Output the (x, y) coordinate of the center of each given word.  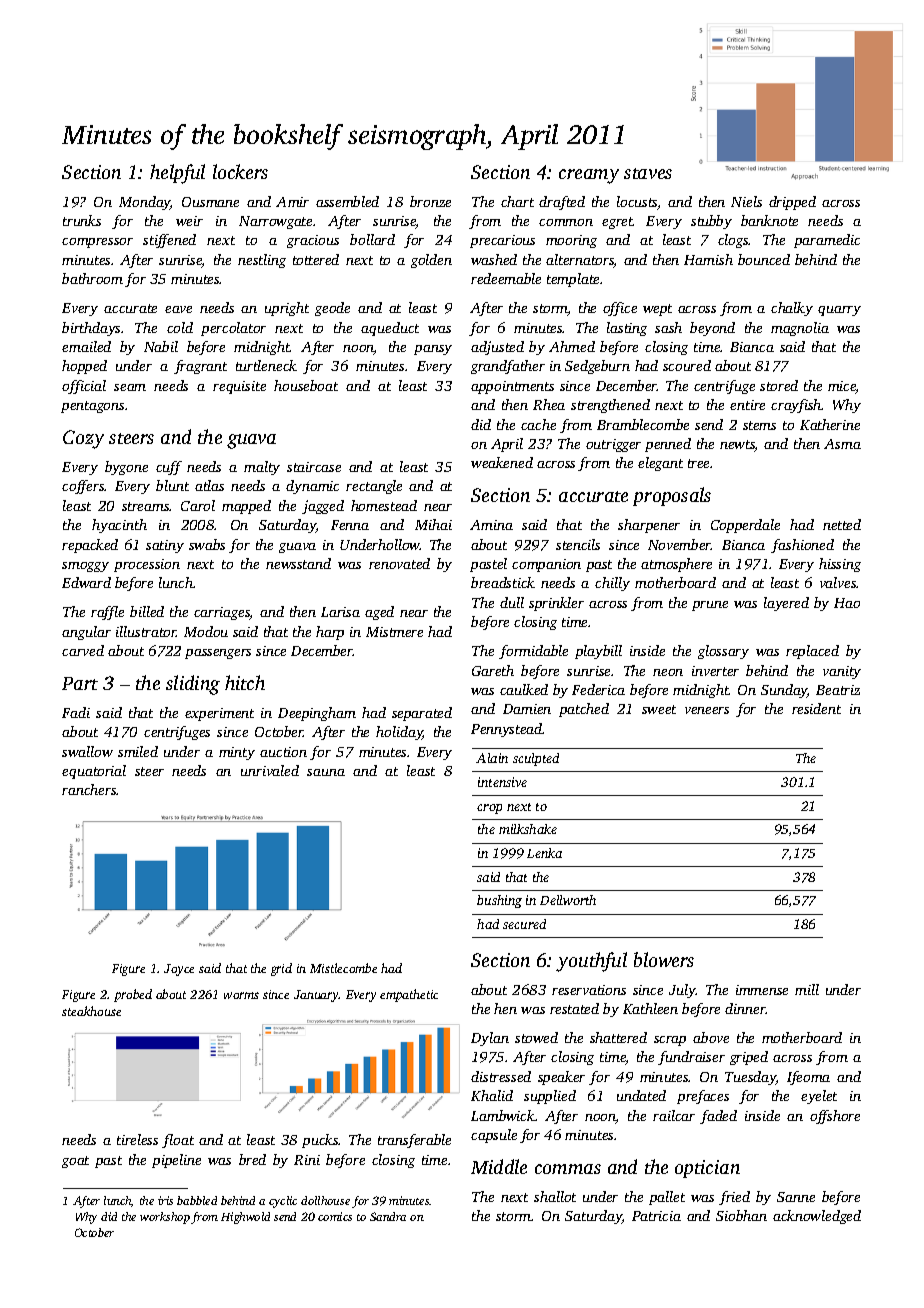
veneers (707, 710)
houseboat (306, 385)
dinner (745, 1008)
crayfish (796, 406)
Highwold (245, 1218)
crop (489, 809)
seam (130, 387)
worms (241, 995)
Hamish (708, 259)
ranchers (89, 789)
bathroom (92, 278)
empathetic (409, 995)
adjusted (497, 348)
